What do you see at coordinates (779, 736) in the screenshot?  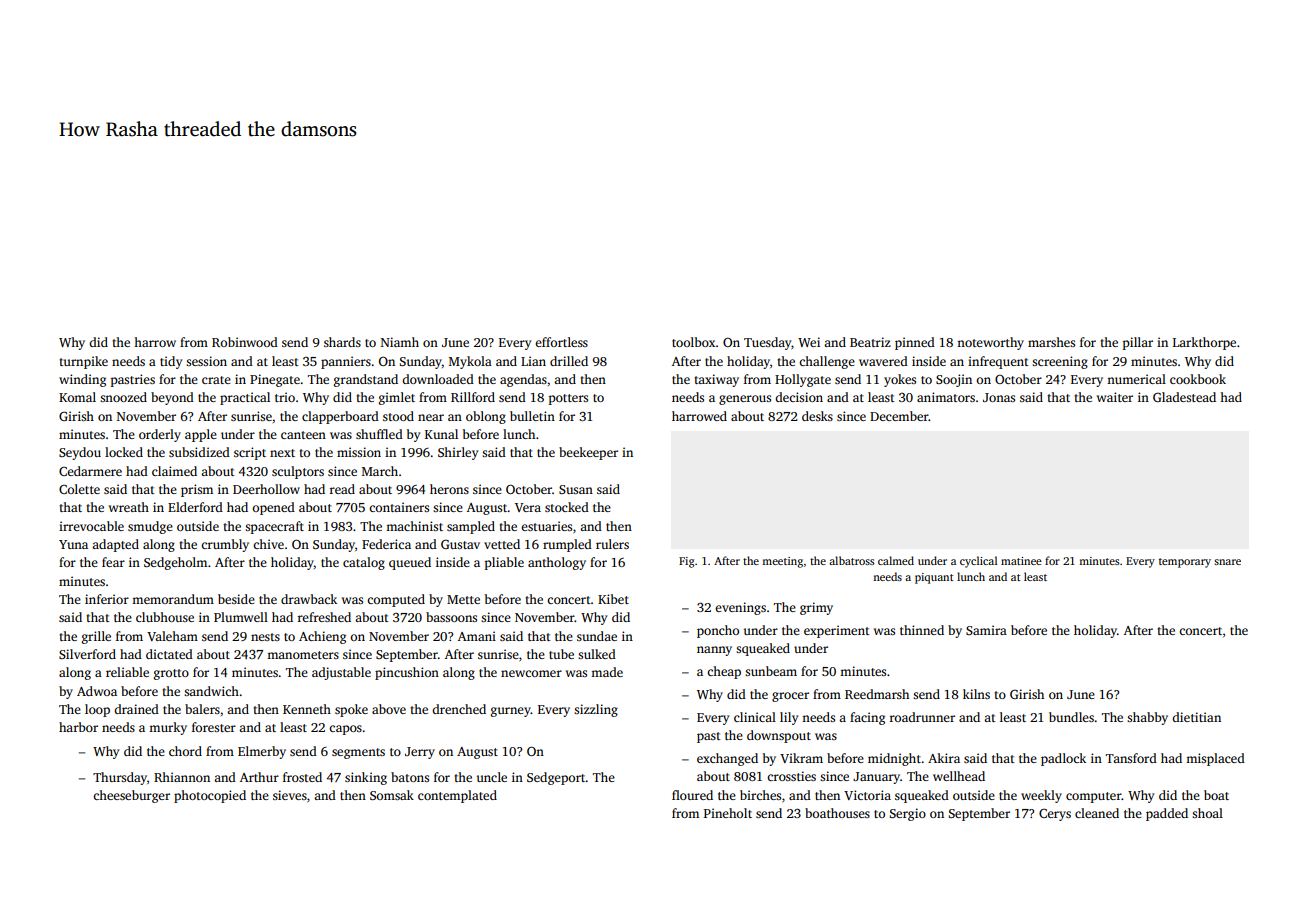 I see `downspout` at bounding box center [779, 736].
